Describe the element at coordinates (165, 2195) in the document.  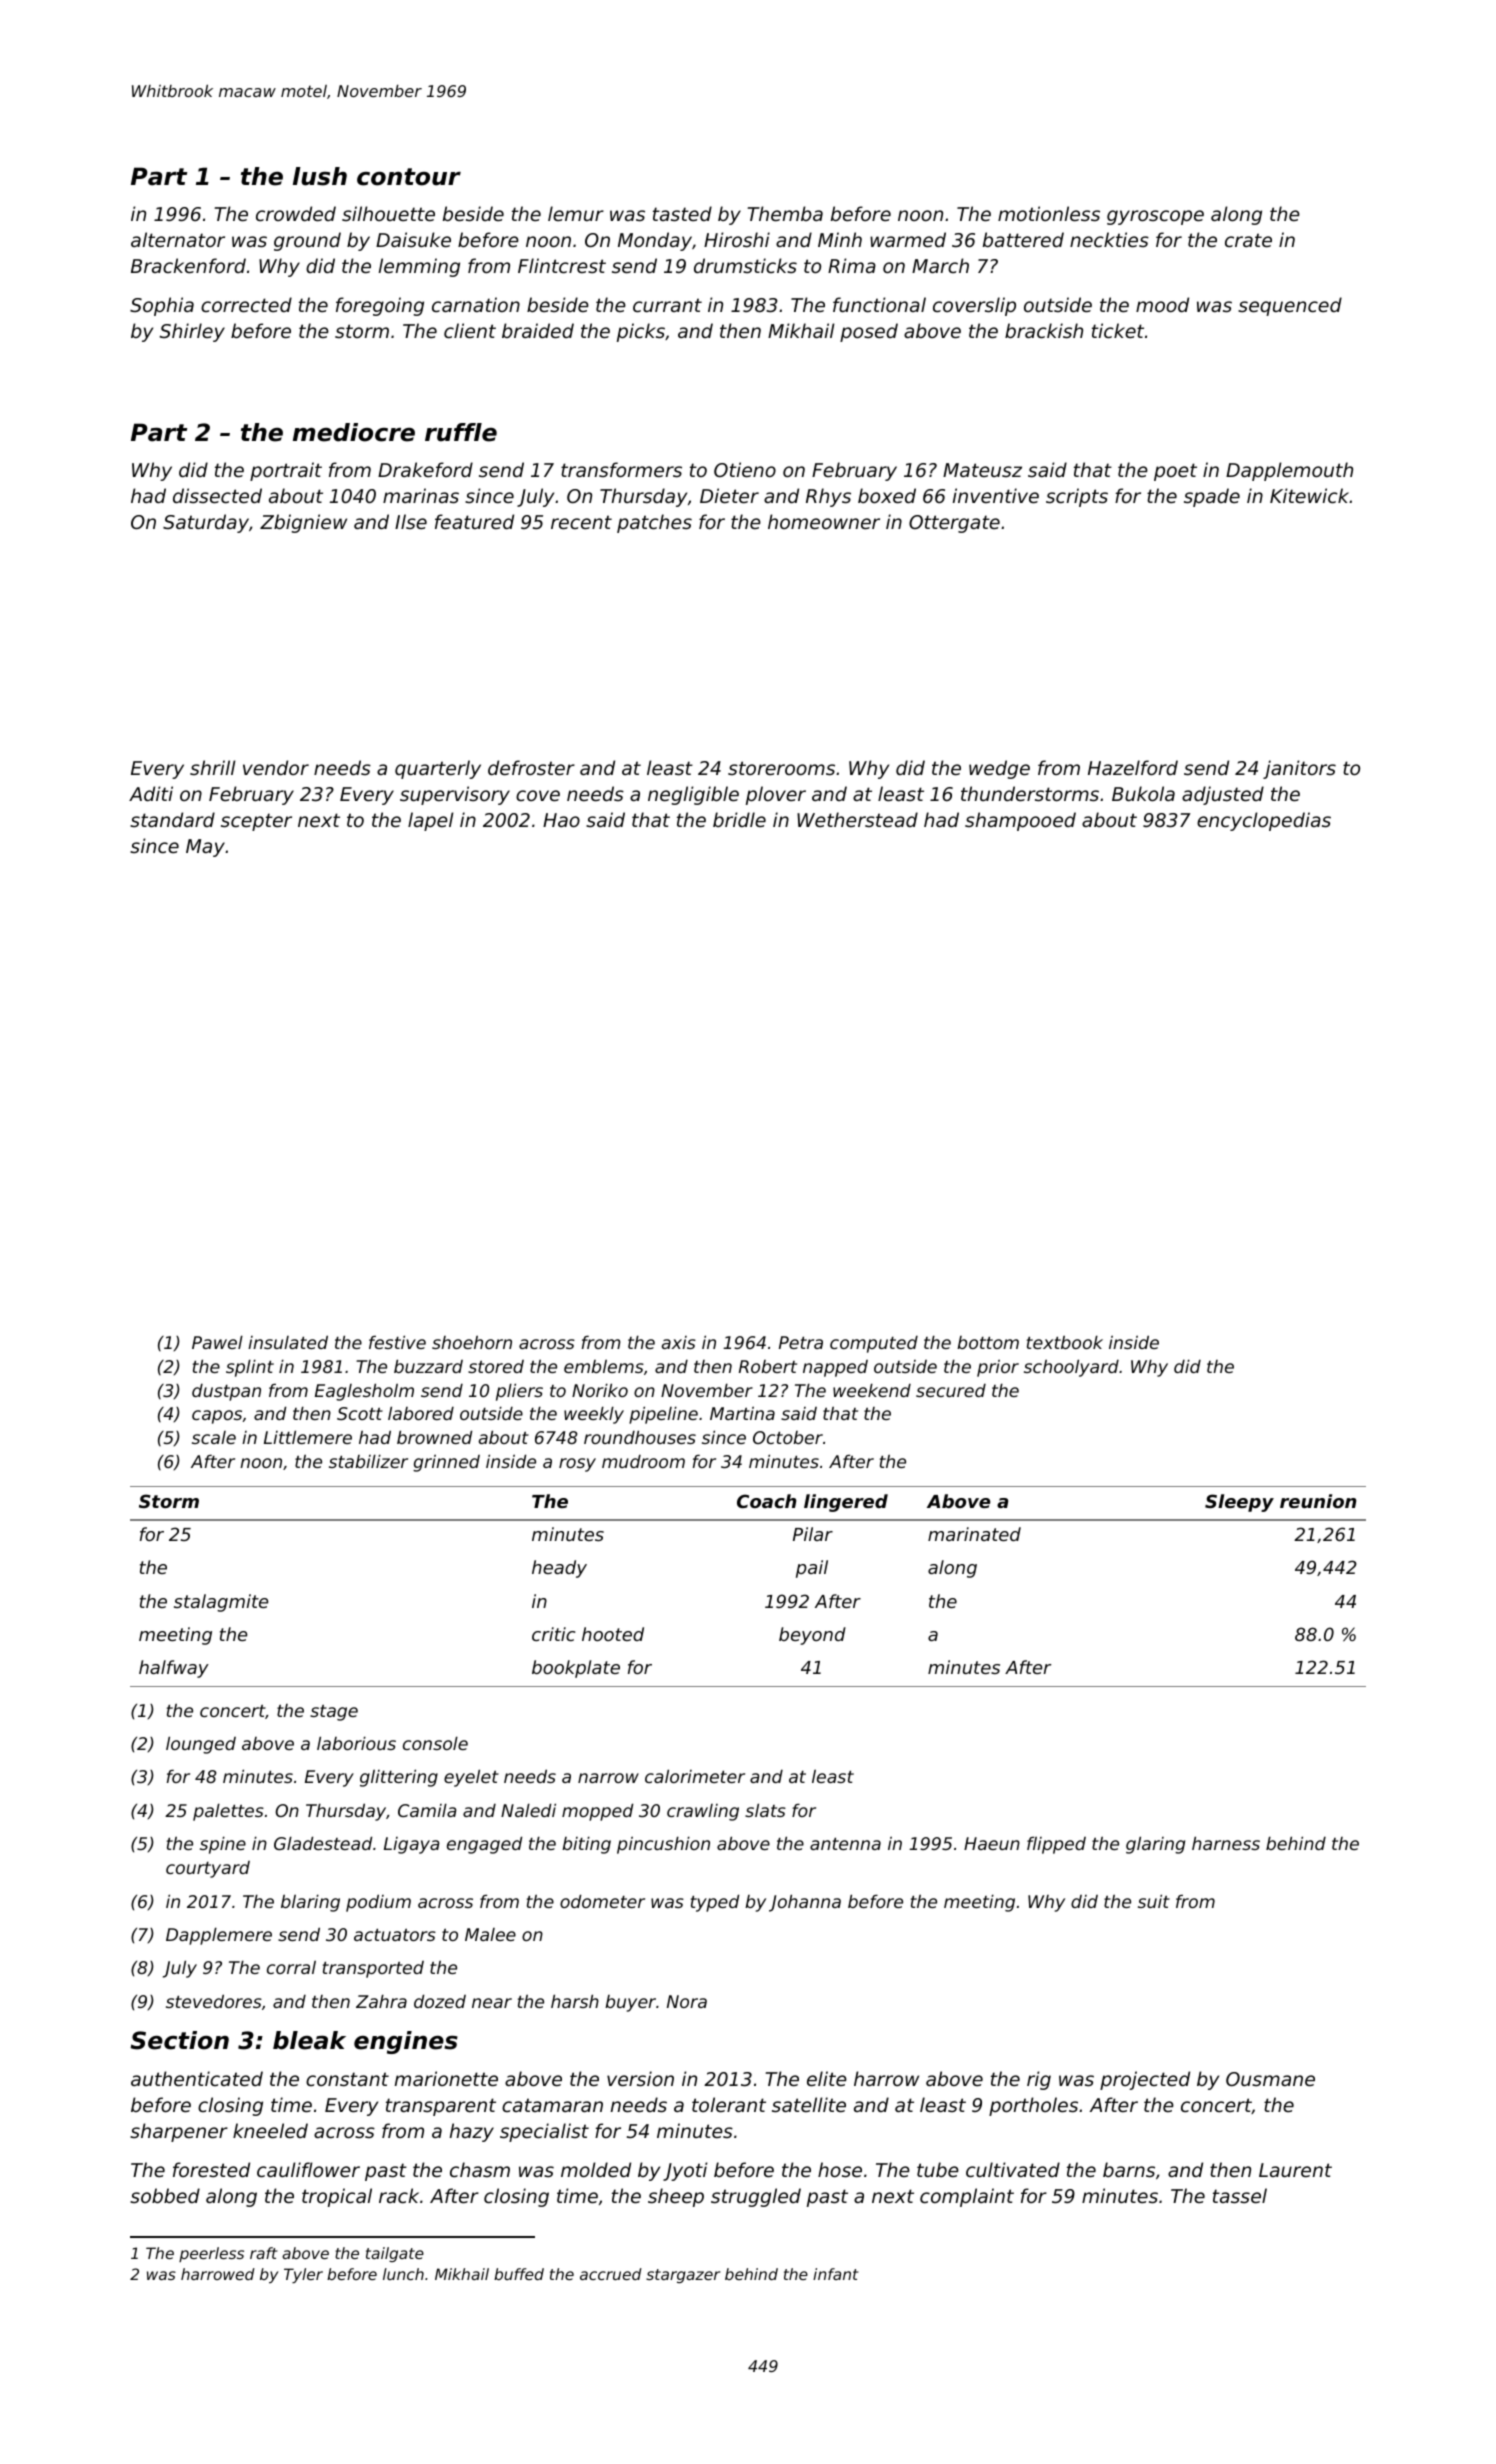
I see `sobbed` at that location.
